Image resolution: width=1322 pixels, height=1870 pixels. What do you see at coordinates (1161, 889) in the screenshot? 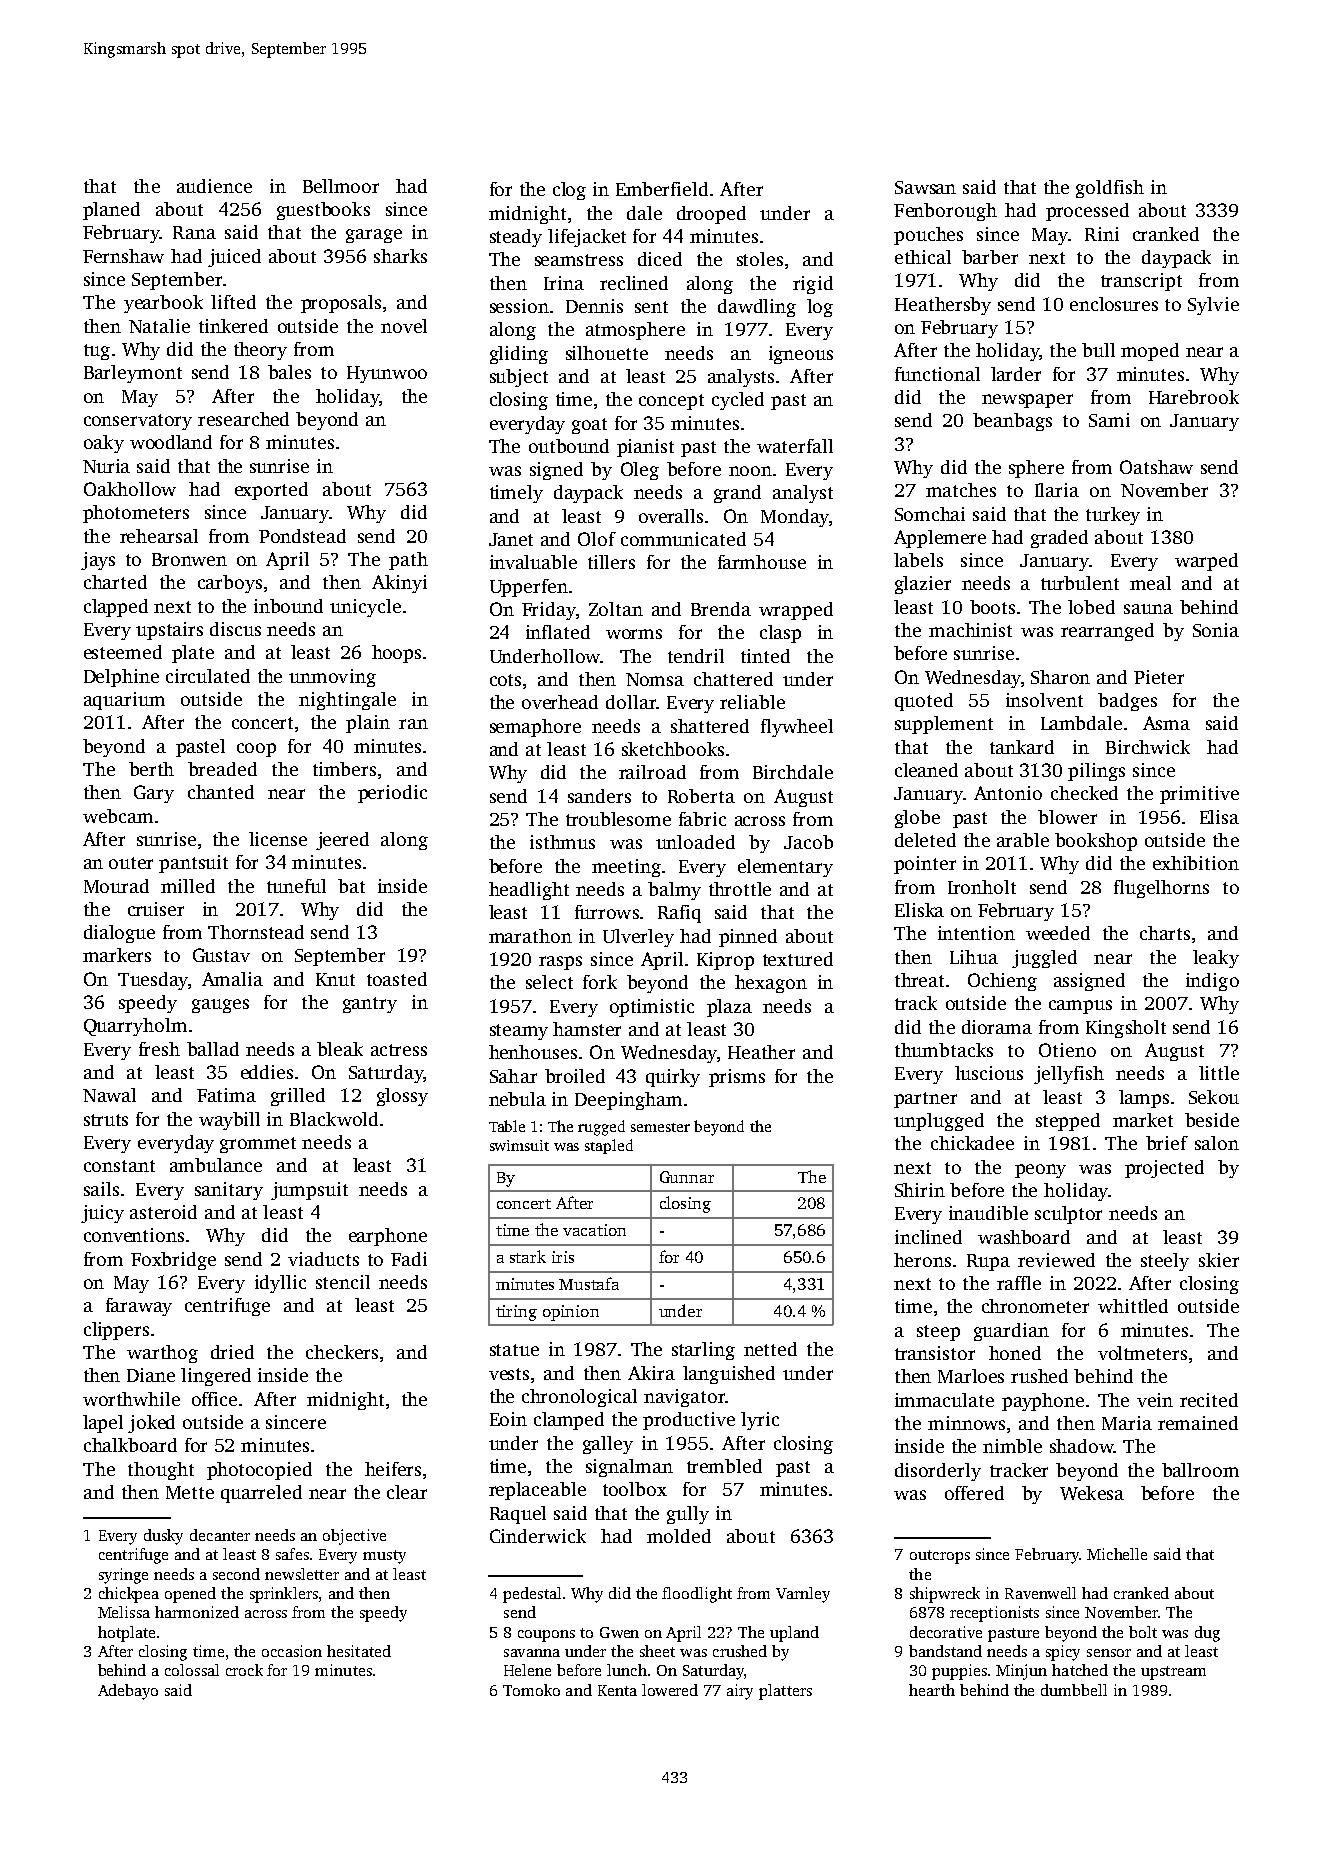
I see `flugelhorns` at bounding box center [1161, 889].
